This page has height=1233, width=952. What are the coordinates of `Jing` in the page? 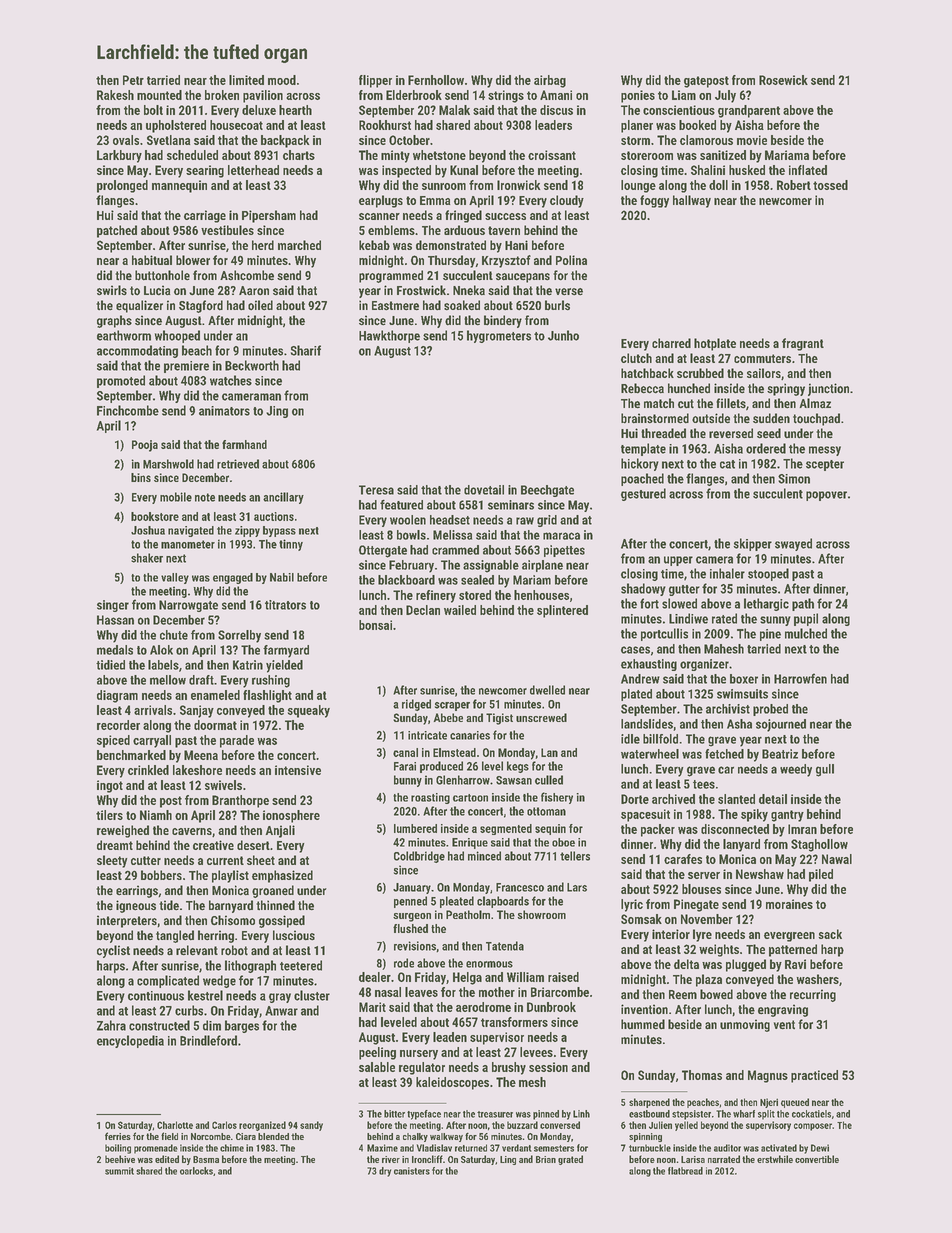 It's located at (277, 412).
